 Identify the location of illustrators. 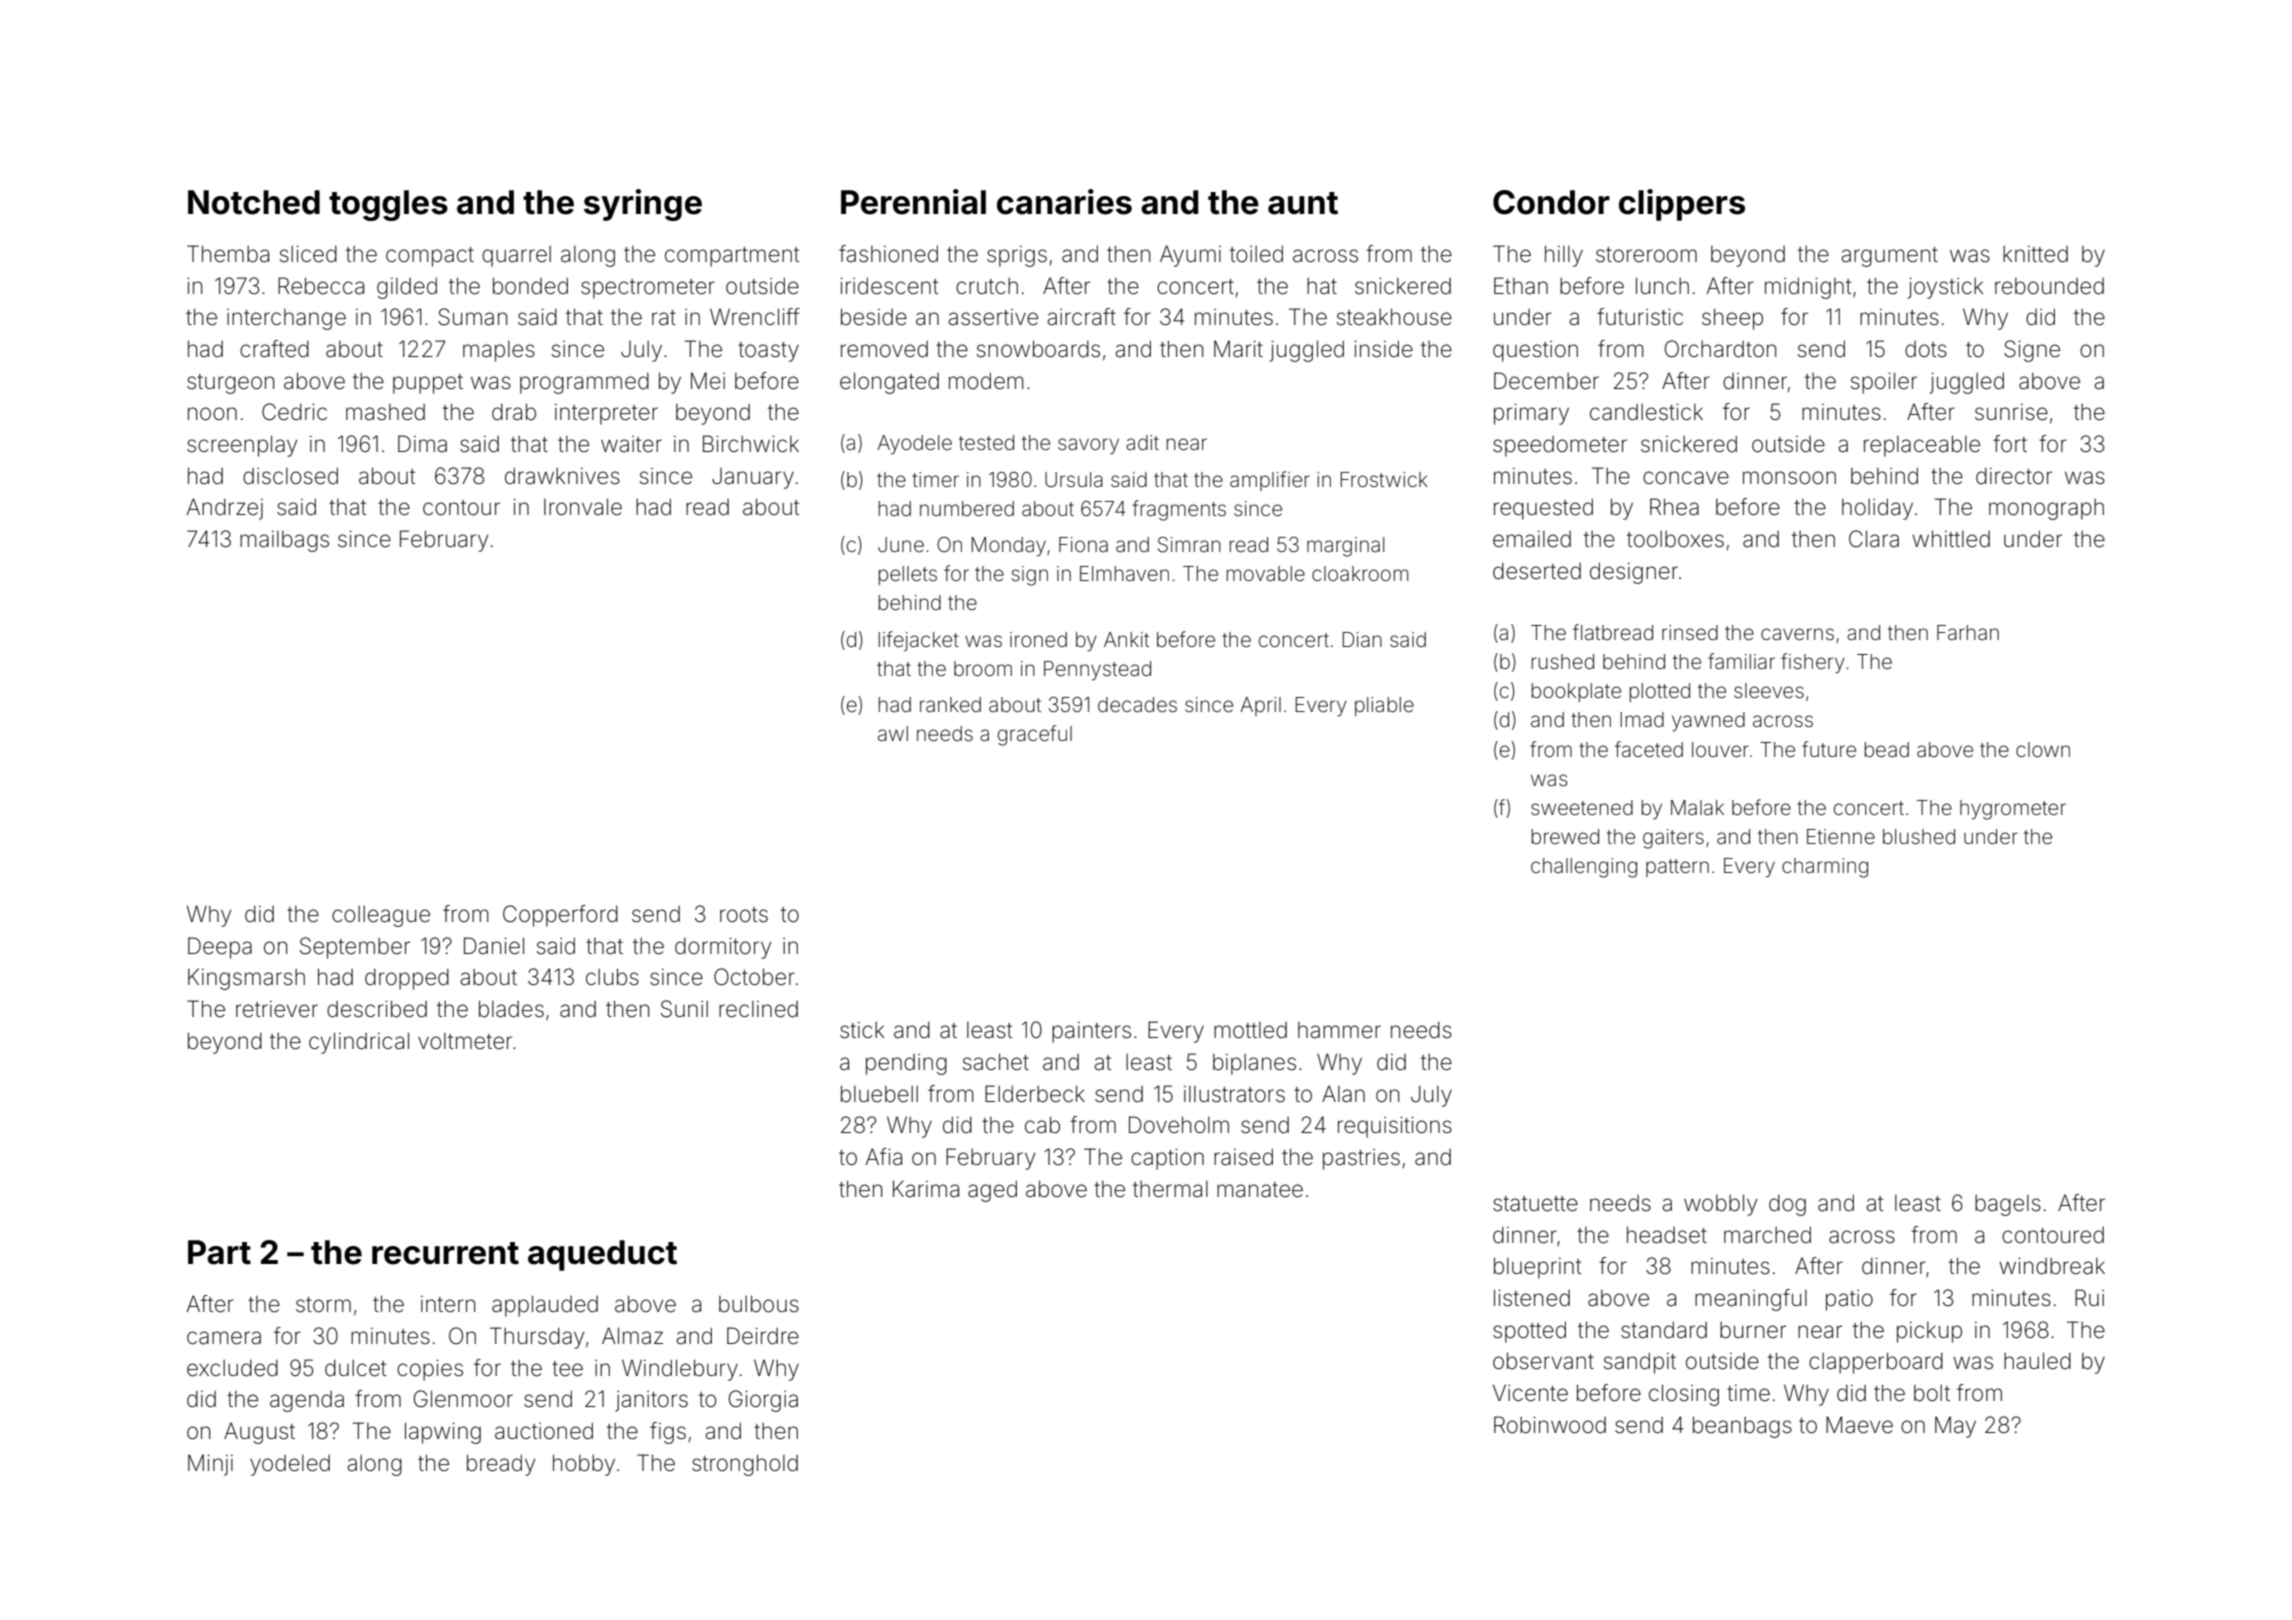
(1234, 1094).
